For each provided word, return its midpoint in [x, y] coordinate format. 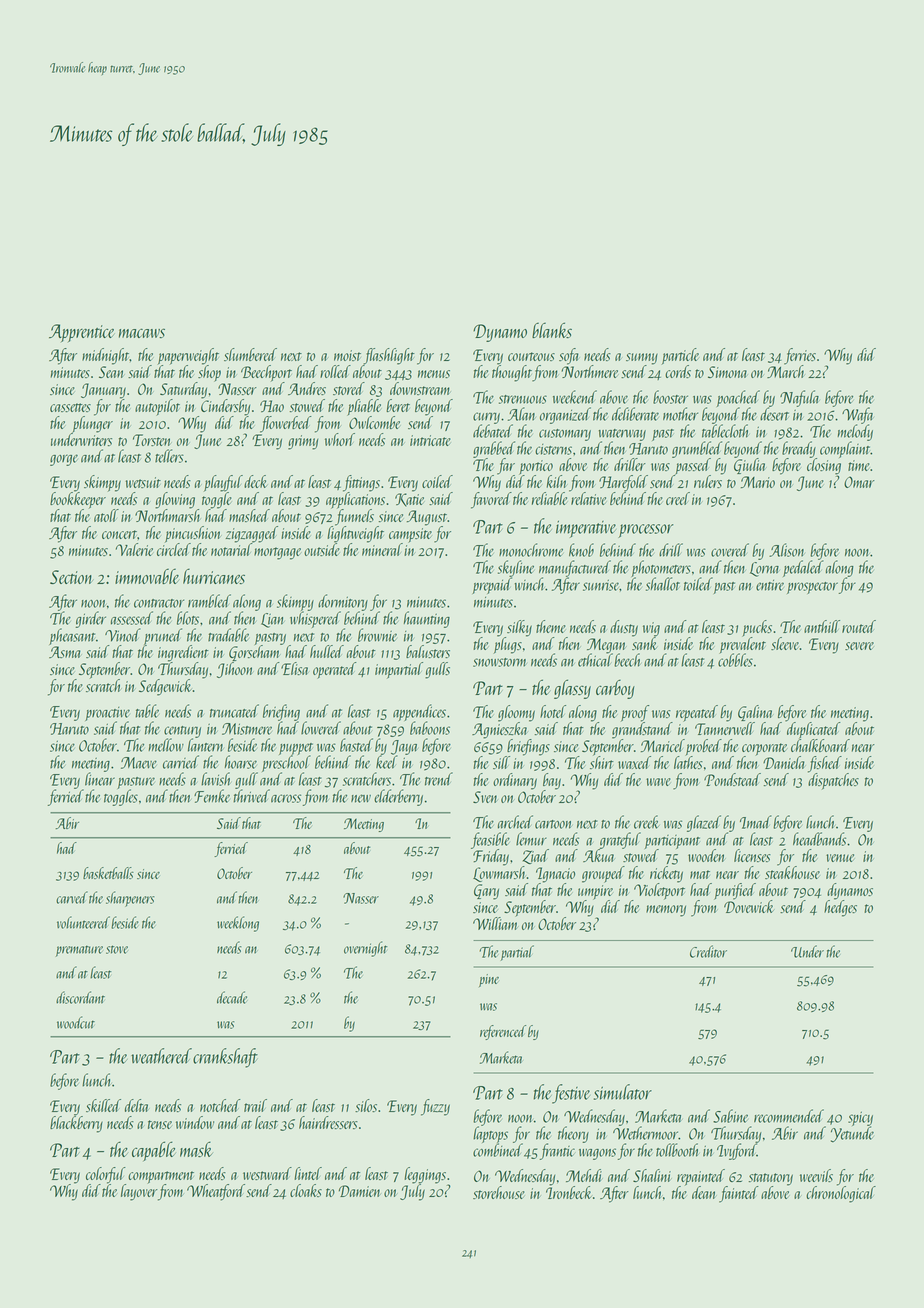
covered [730, 550]
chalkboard [820, 745]
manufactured [575, 568]
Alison [787, 550]
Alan [522, 414]
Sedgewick [165, 687]
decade [232, 997]
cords [678, 371]
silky [519, 628]
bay [552, 781]
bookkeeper [78, 500]
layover [139, 1192]
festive [571, 1094]
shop [209, 373]
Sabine [730, 1116]
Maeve [139, 763]
